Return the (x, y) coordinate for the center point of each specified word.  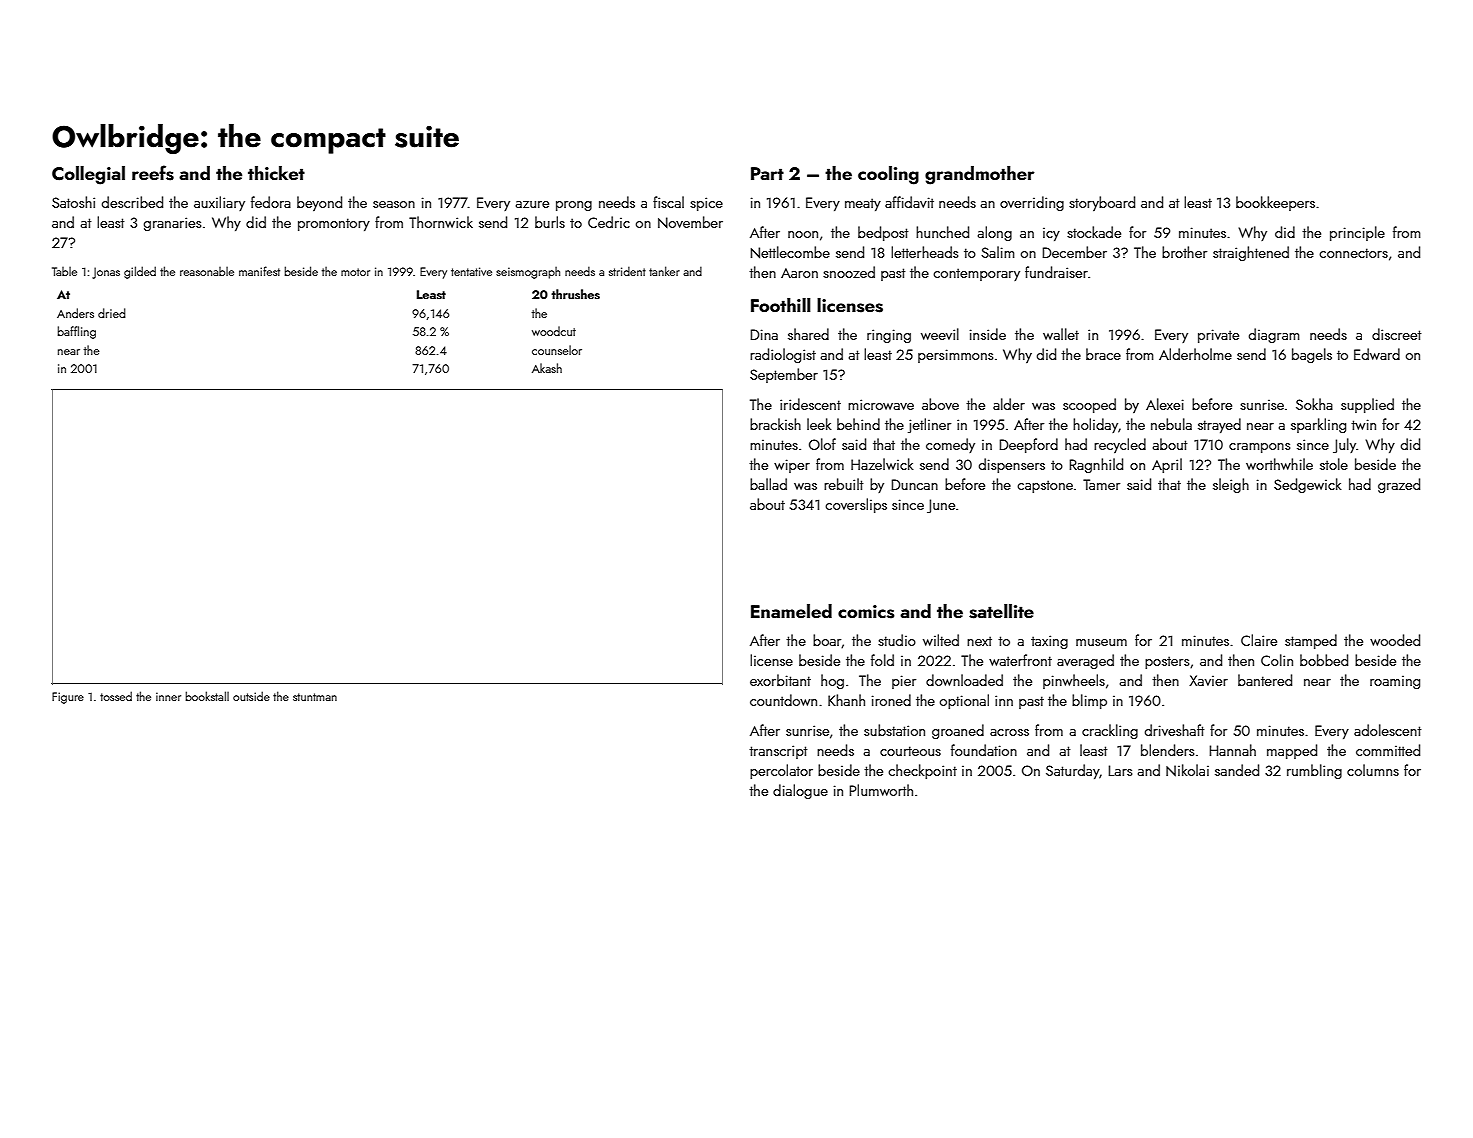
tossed (116, 696)
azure (532, 204)
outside (251, 696)
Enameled (791, 611)
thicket (276, 173)
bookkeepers (1275, 203)
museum (1101, 642)
